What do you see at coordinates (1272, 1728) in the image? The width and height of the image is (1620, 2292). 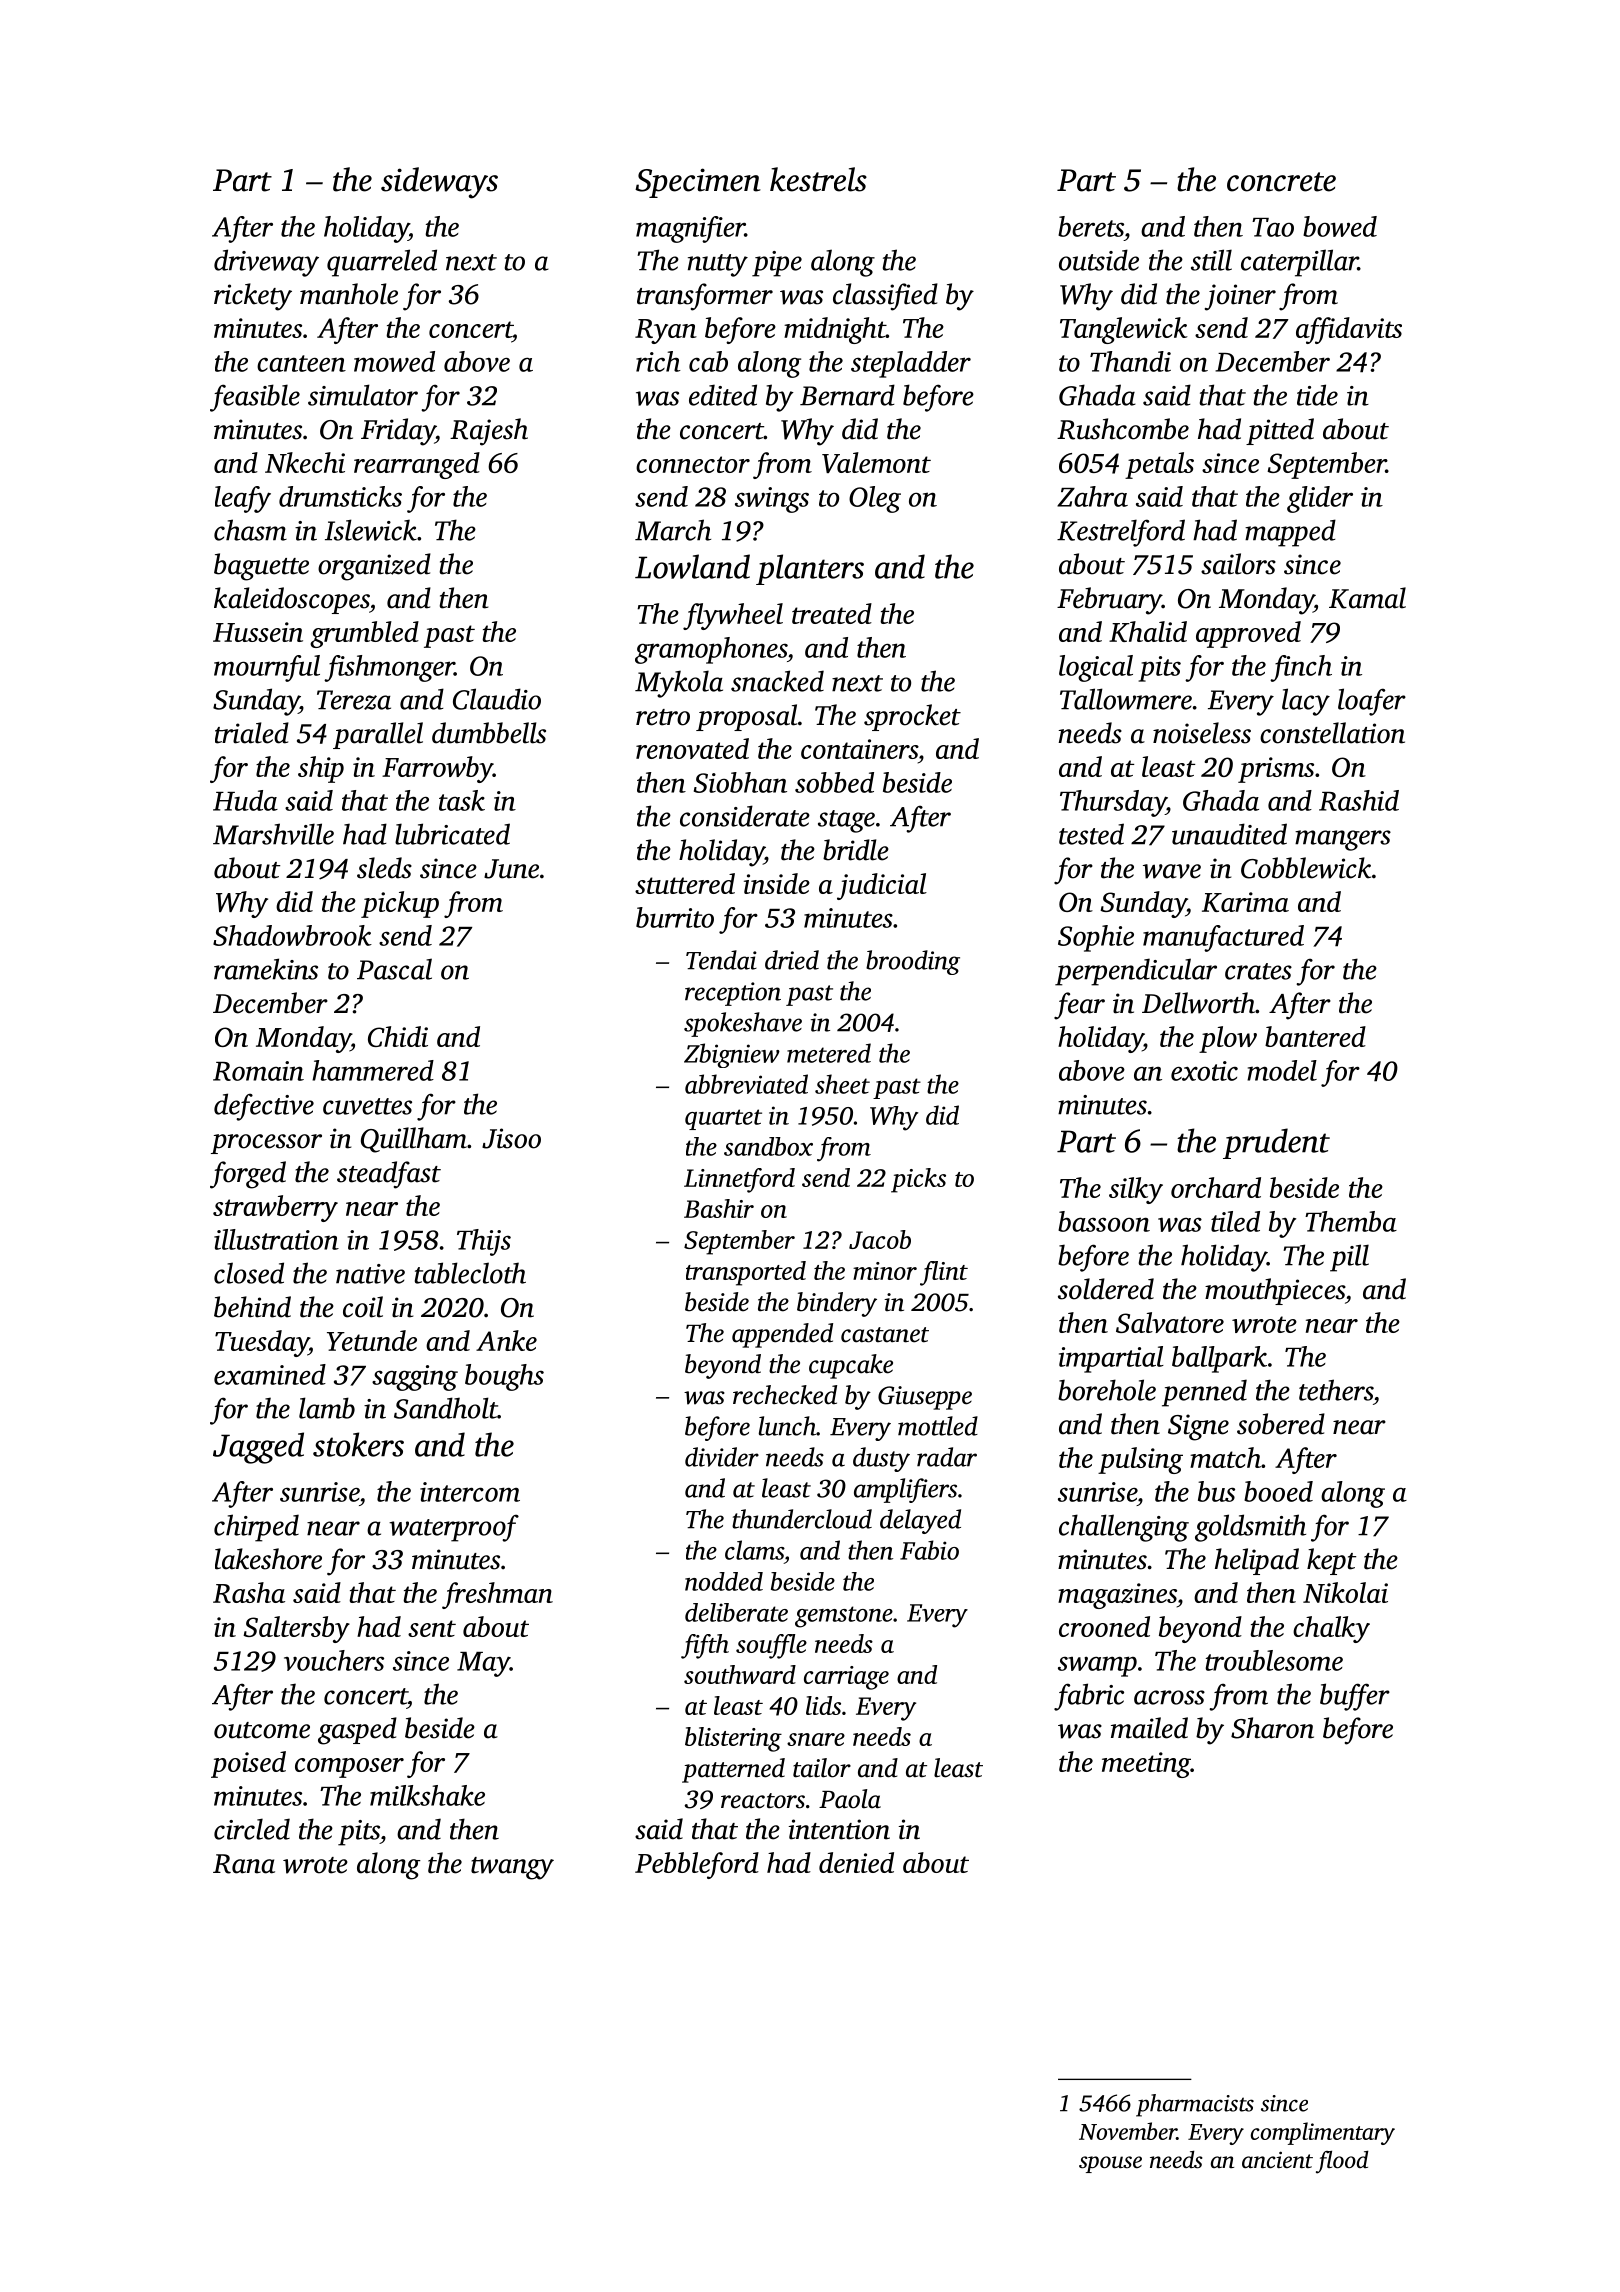 I see `Sharon` at bounding box center [1272, 1728].
